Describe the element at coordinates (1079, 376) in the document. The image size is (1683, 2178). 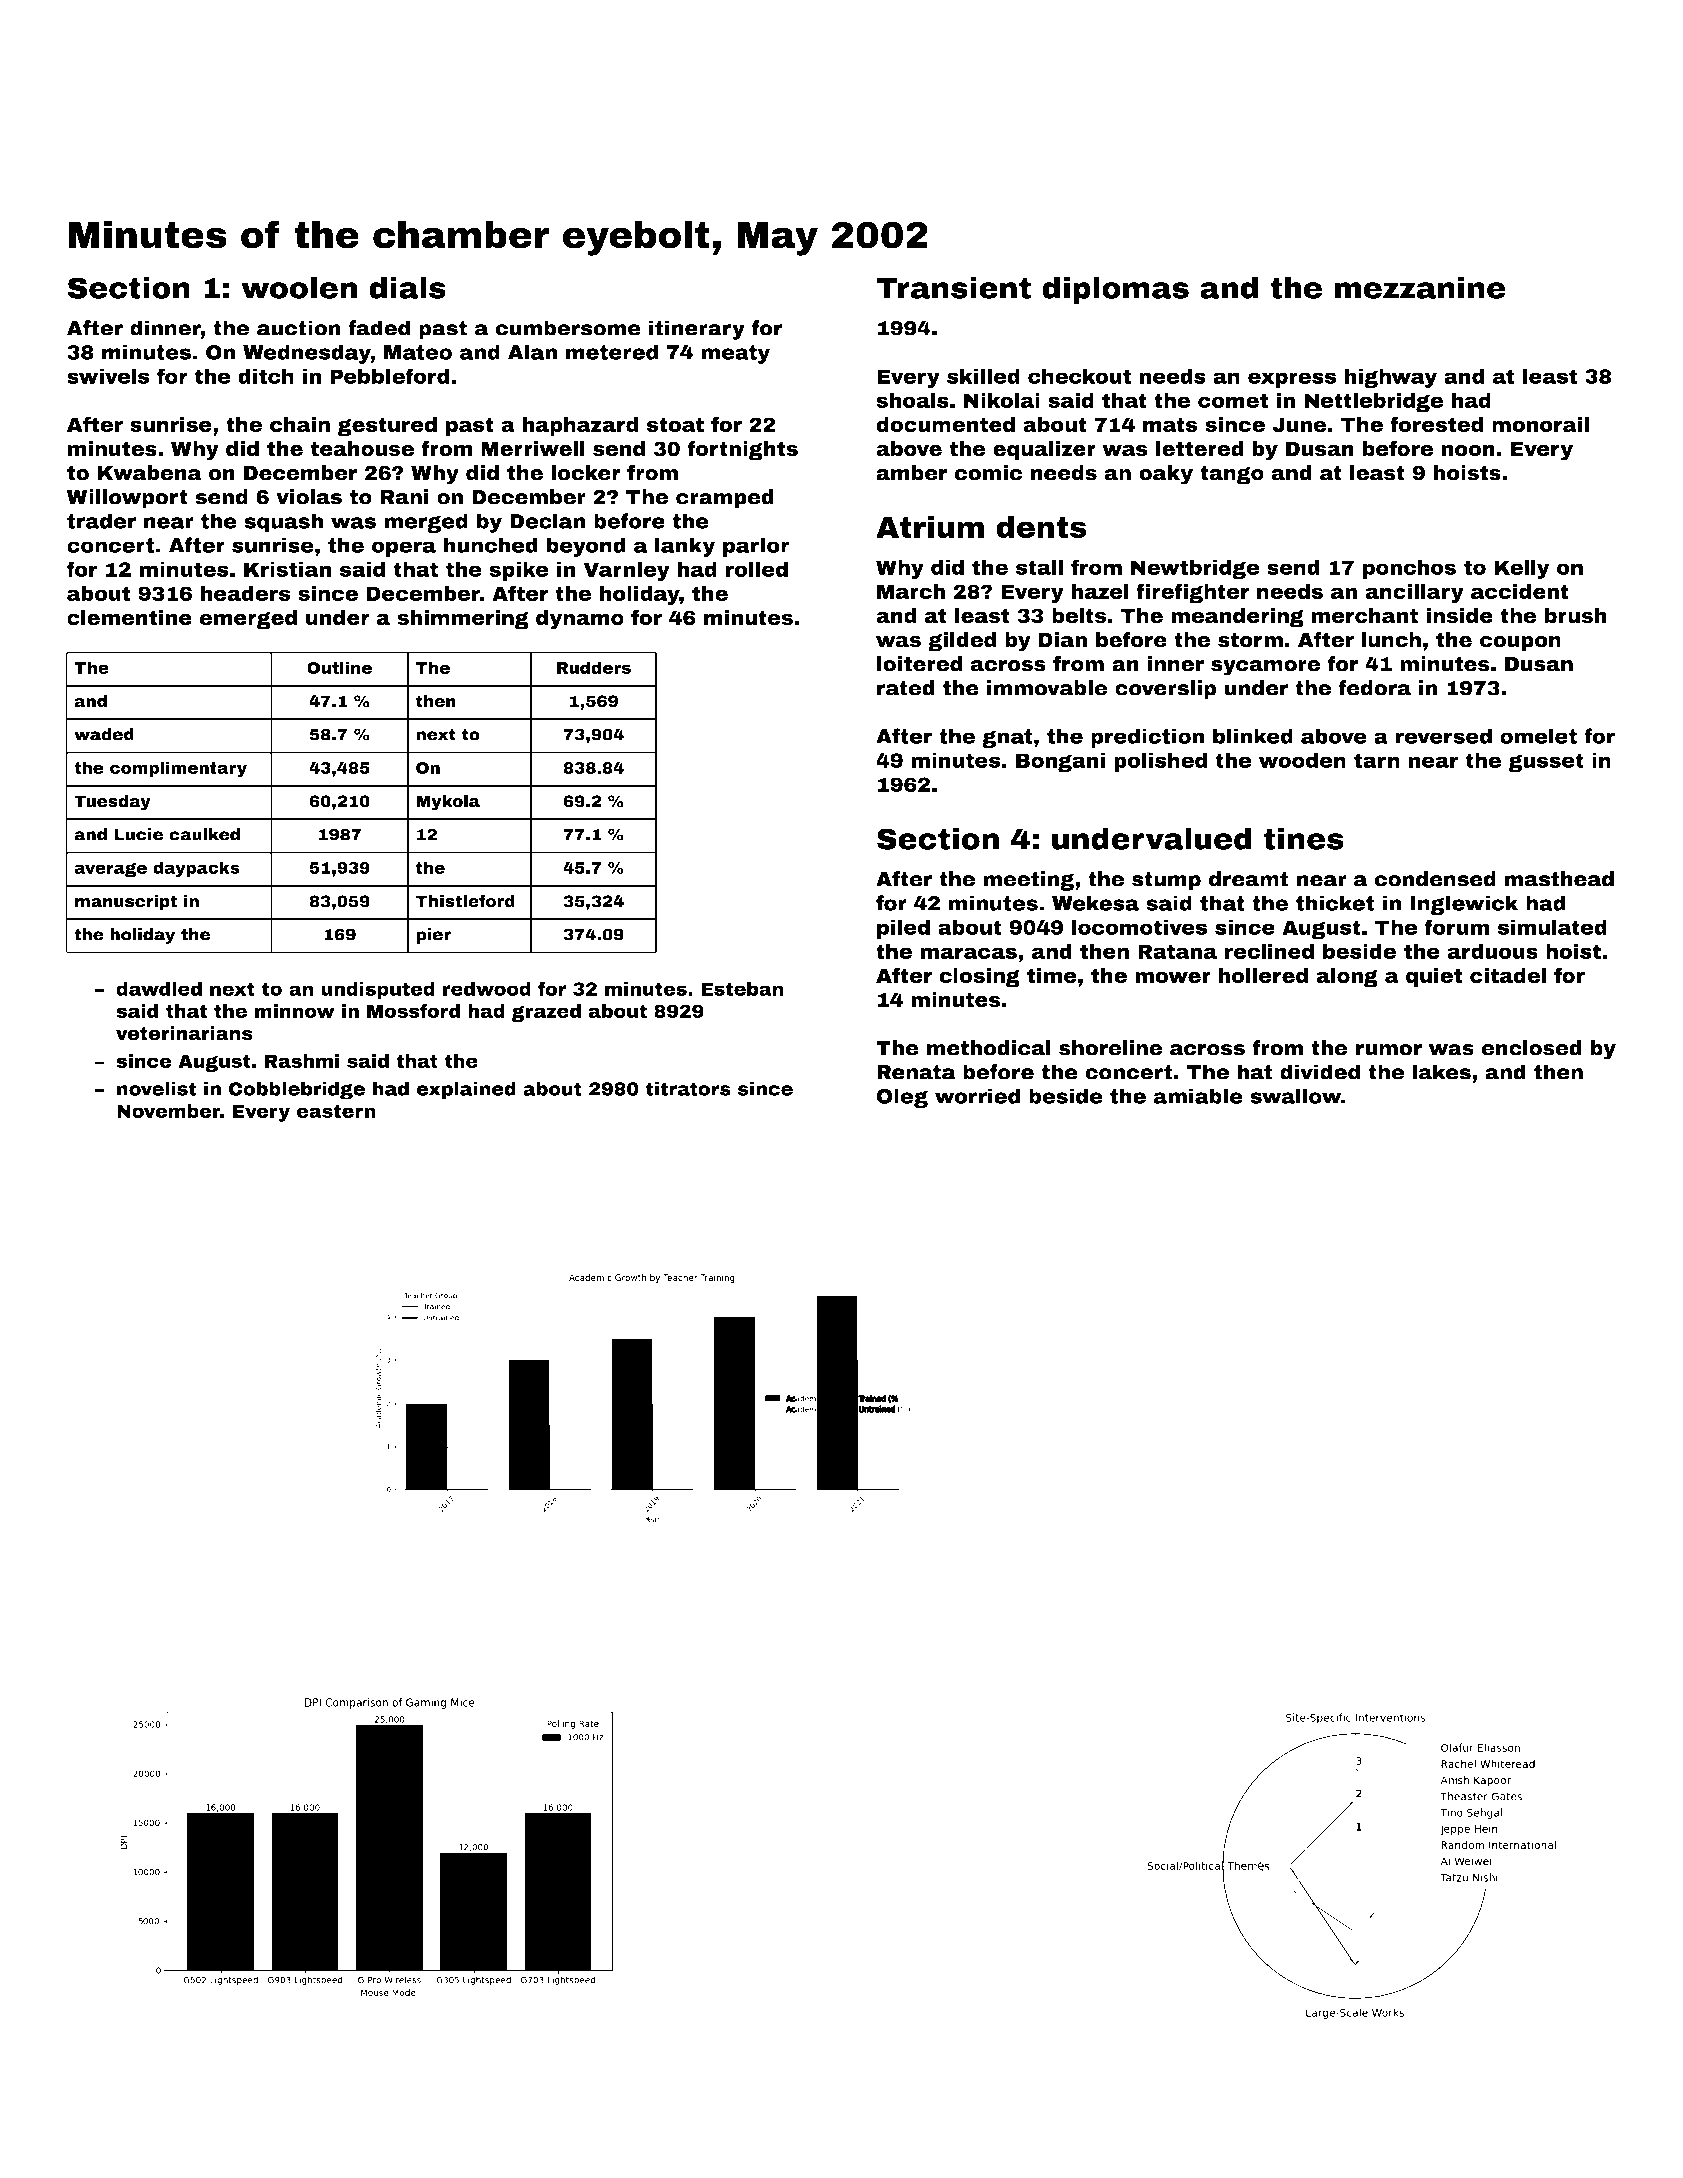
I see `checkout` at that location.
